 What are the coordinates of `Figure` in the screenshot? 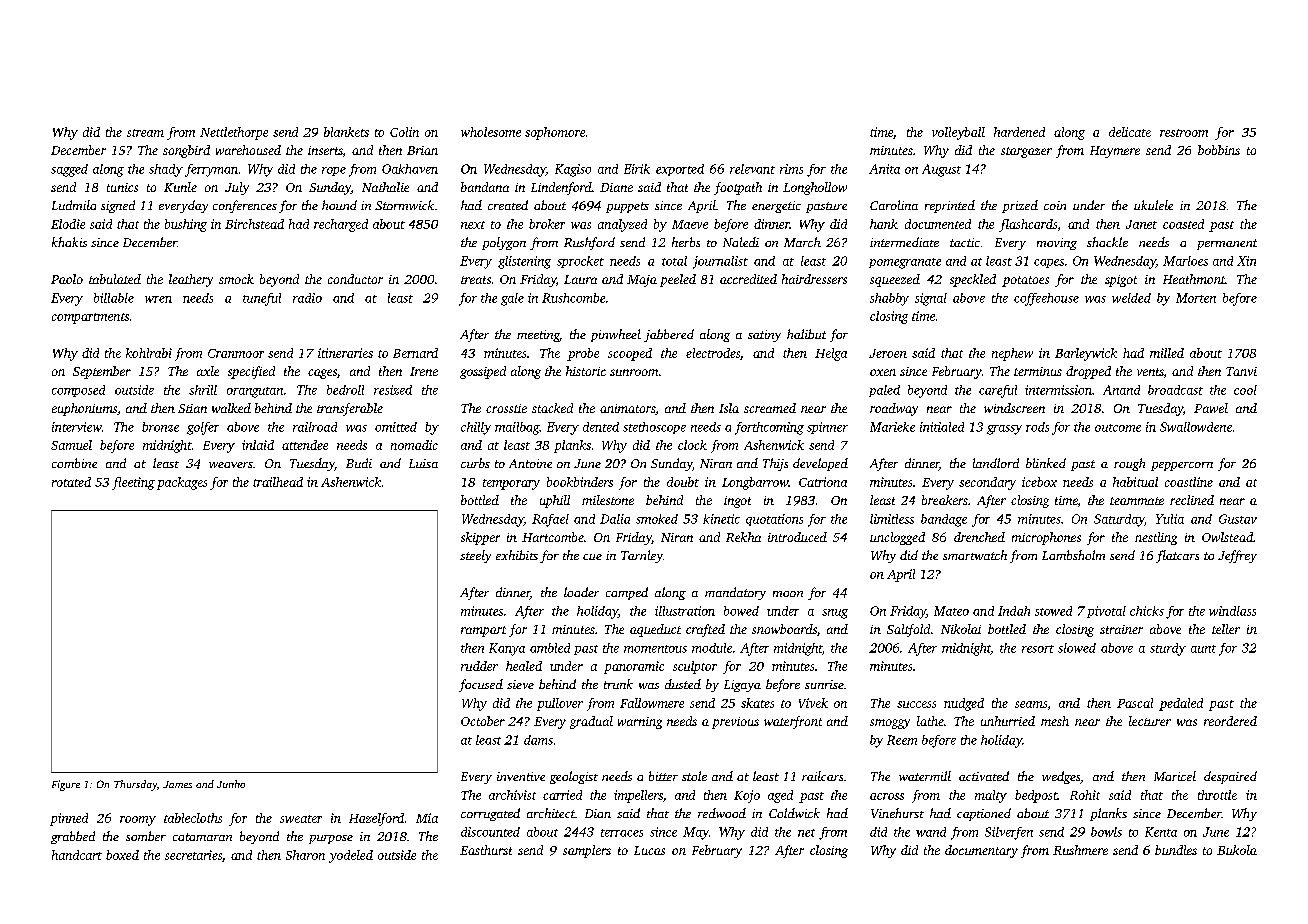 It's located at (66, 785).
